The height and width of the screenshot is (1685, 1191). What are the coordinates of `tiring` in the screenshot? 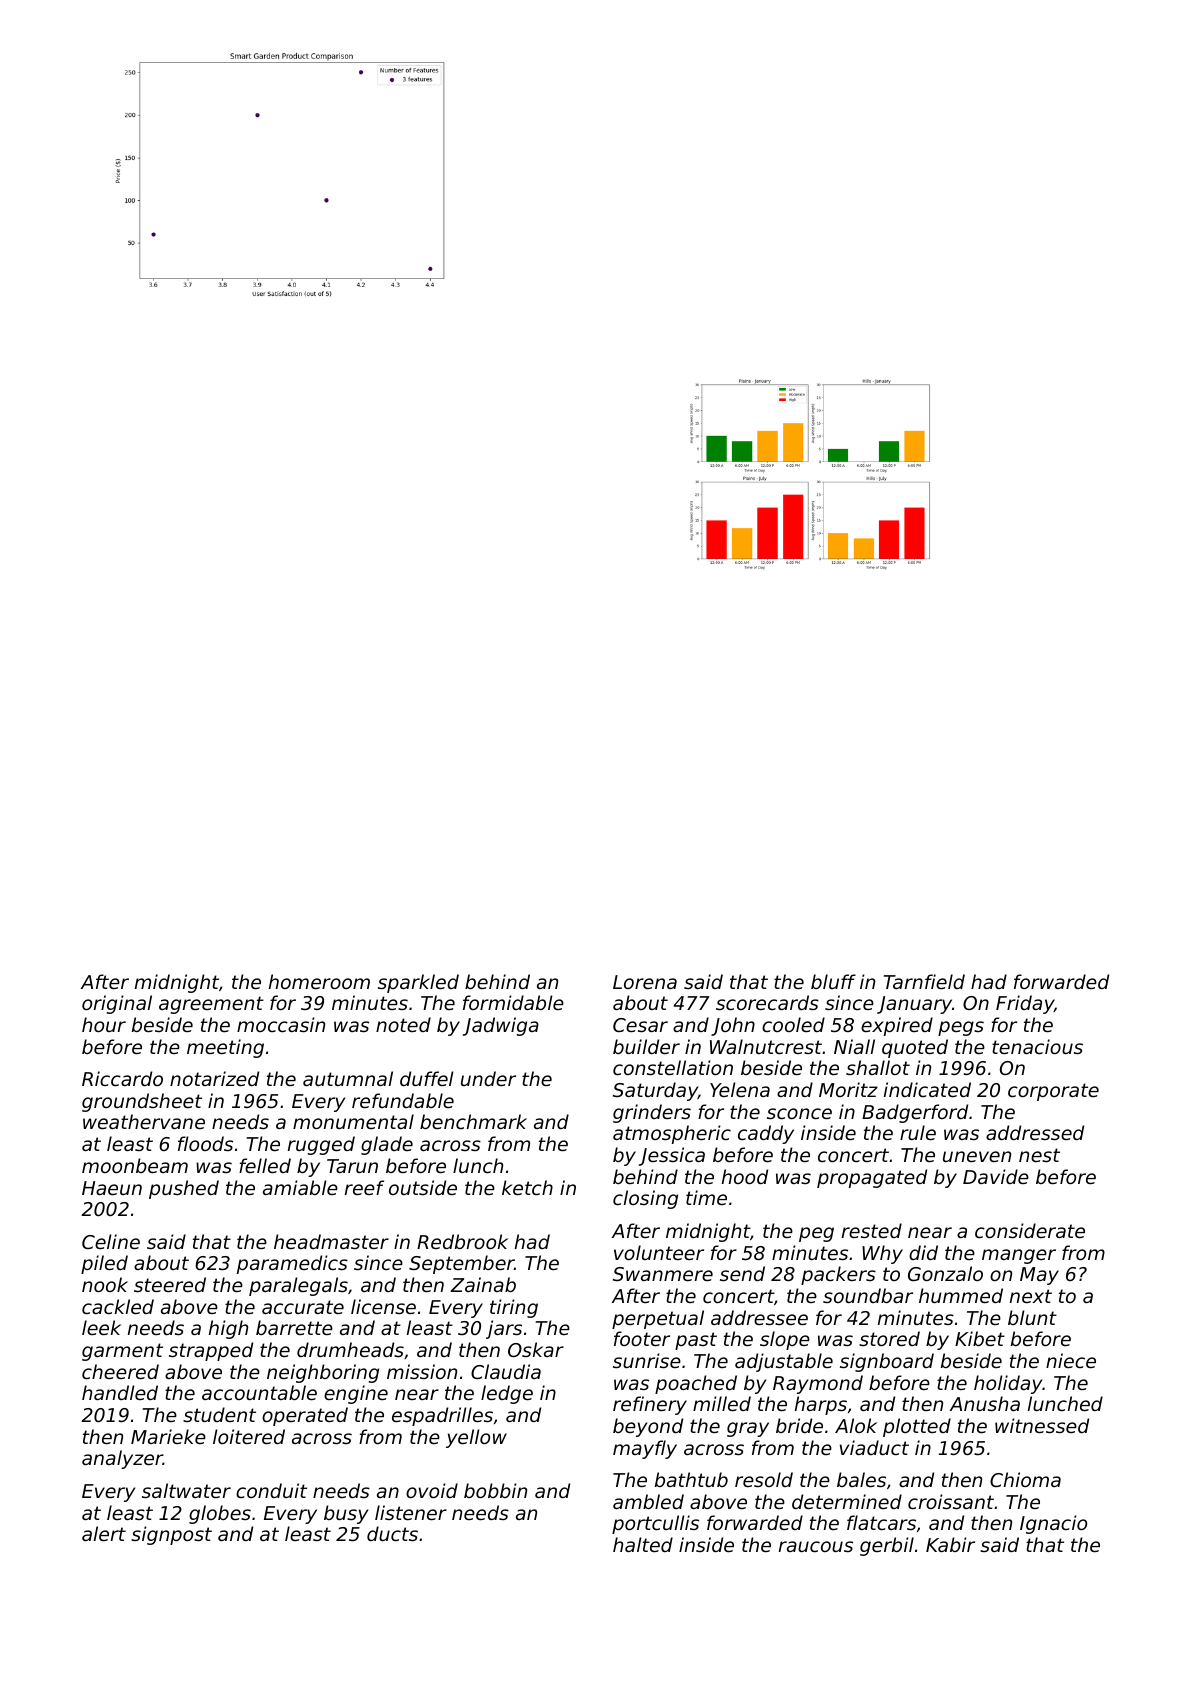 It's located at (514, 1308).
